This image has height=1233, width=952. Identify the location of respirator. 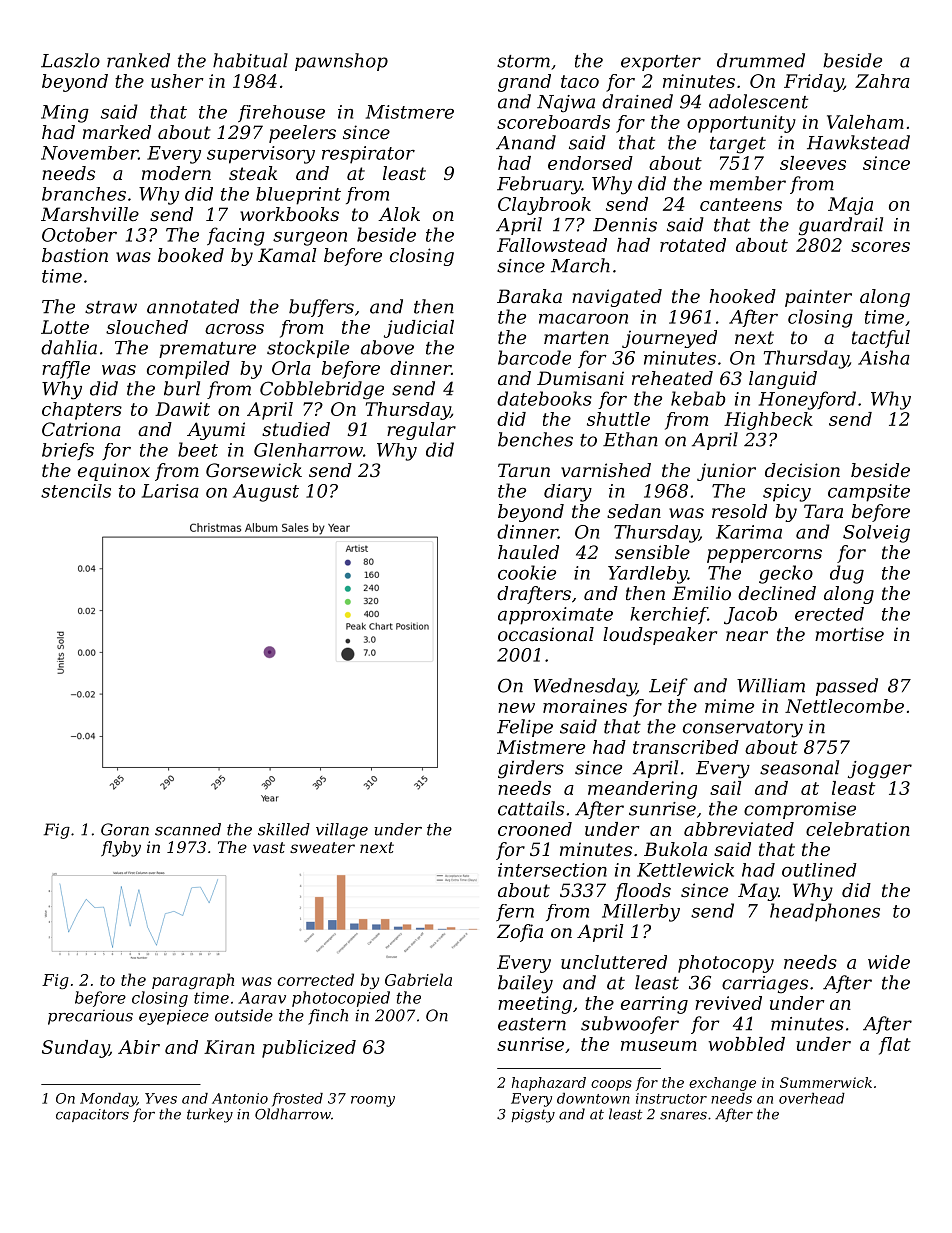
(368, 155).
